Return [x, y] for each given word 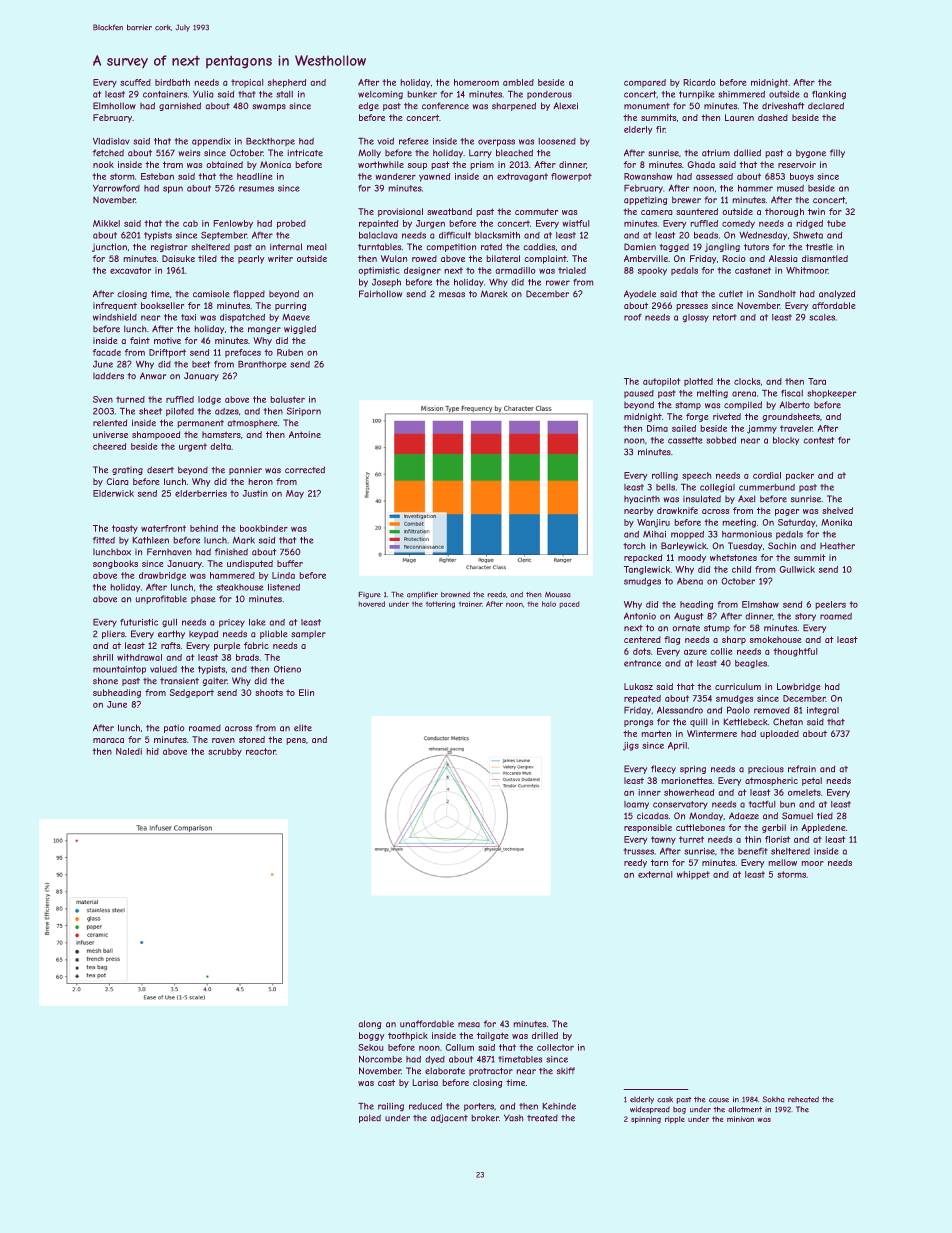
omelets [804, 792]
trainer [470, 604]
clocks [747, 381]
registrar [169, 247]
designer [422, 271]
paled [370, 1118]
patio [174, 728]
